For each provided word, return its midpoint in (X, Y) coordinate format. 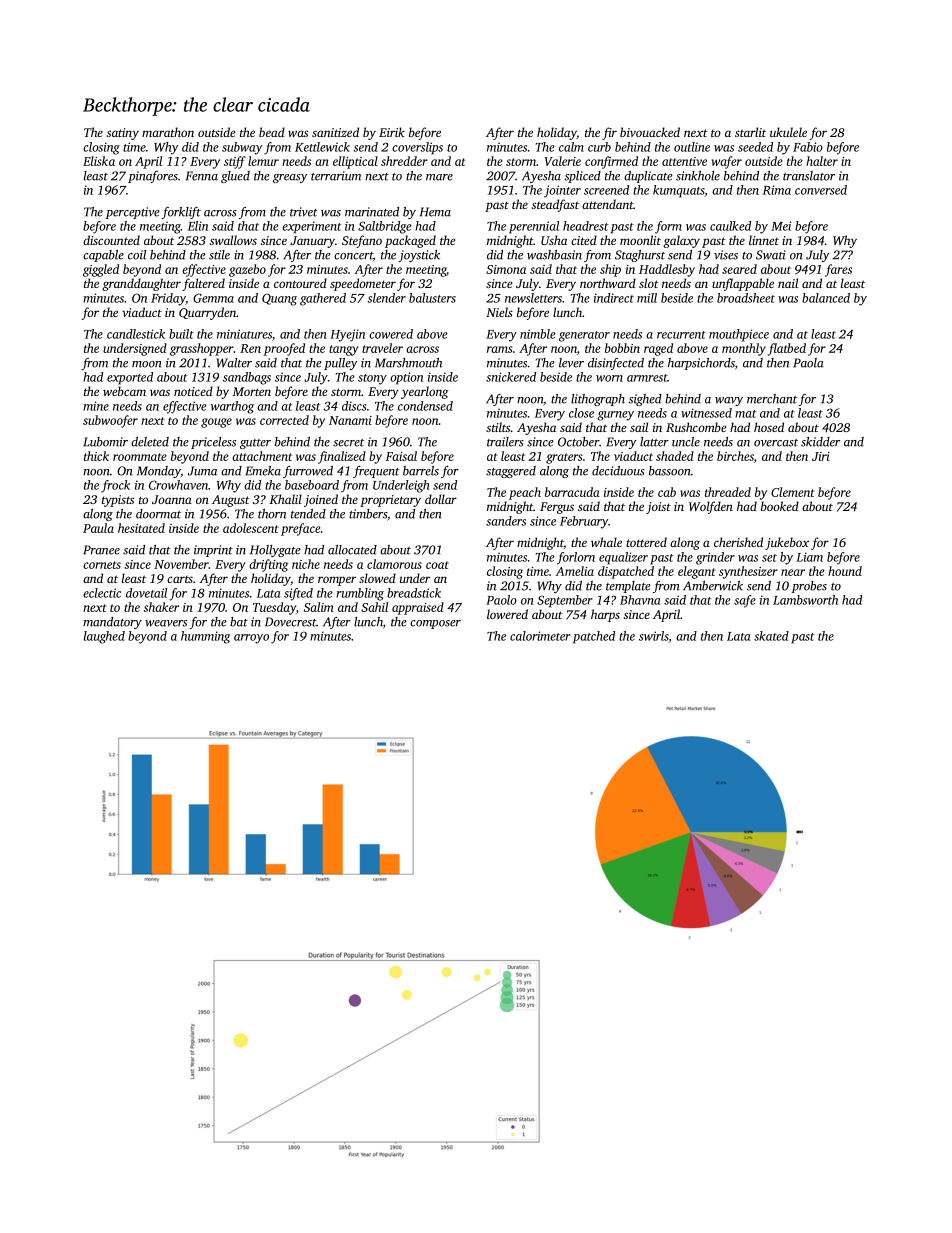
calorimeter (540, 636)
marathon (168, 132)
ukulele (788, 132)
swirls (654, 637)
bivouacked (650, 132)
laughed (104, 637)
